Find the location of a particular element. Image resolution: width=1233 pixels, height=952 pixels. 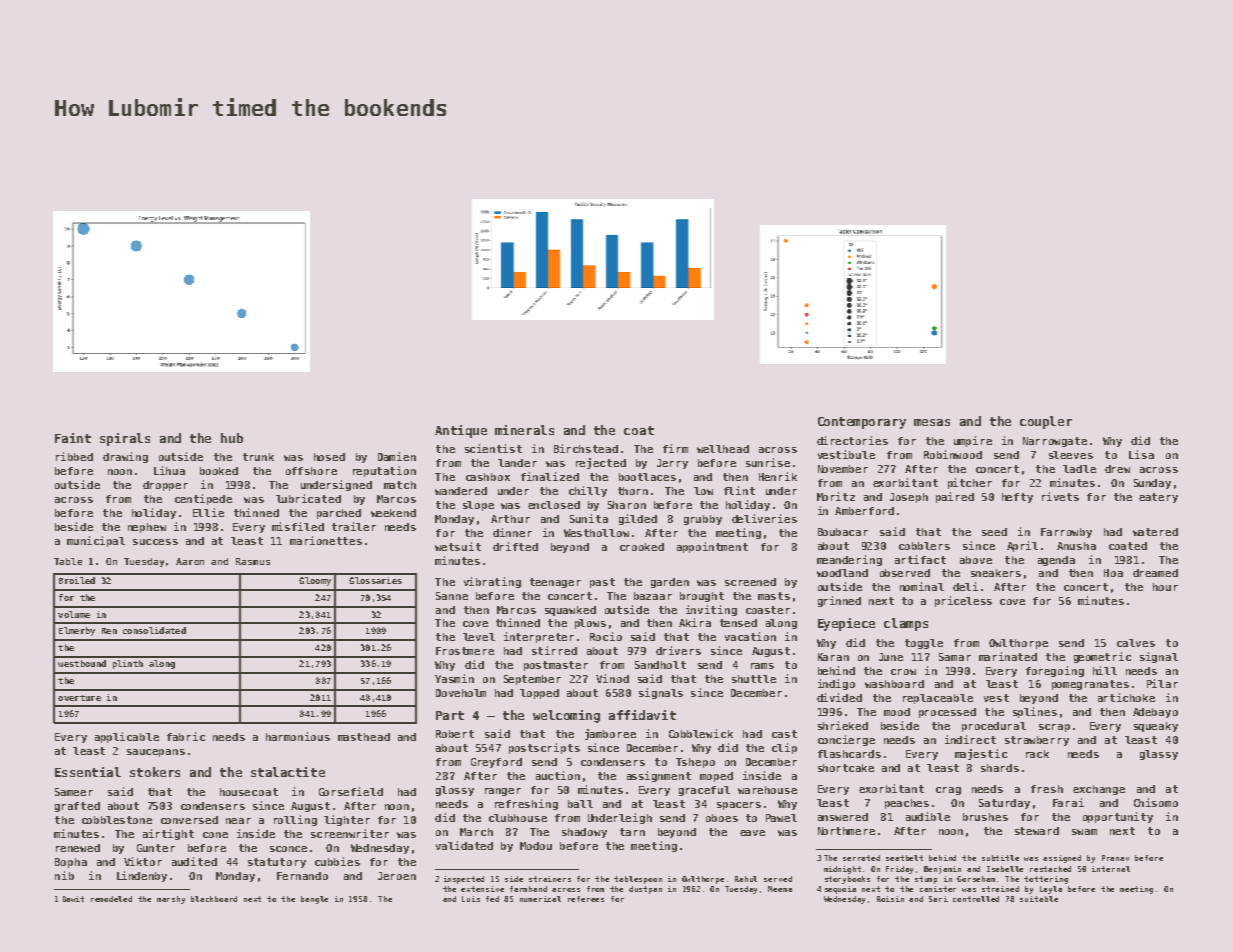

seatbelt is located at coordinates (904, 858).
